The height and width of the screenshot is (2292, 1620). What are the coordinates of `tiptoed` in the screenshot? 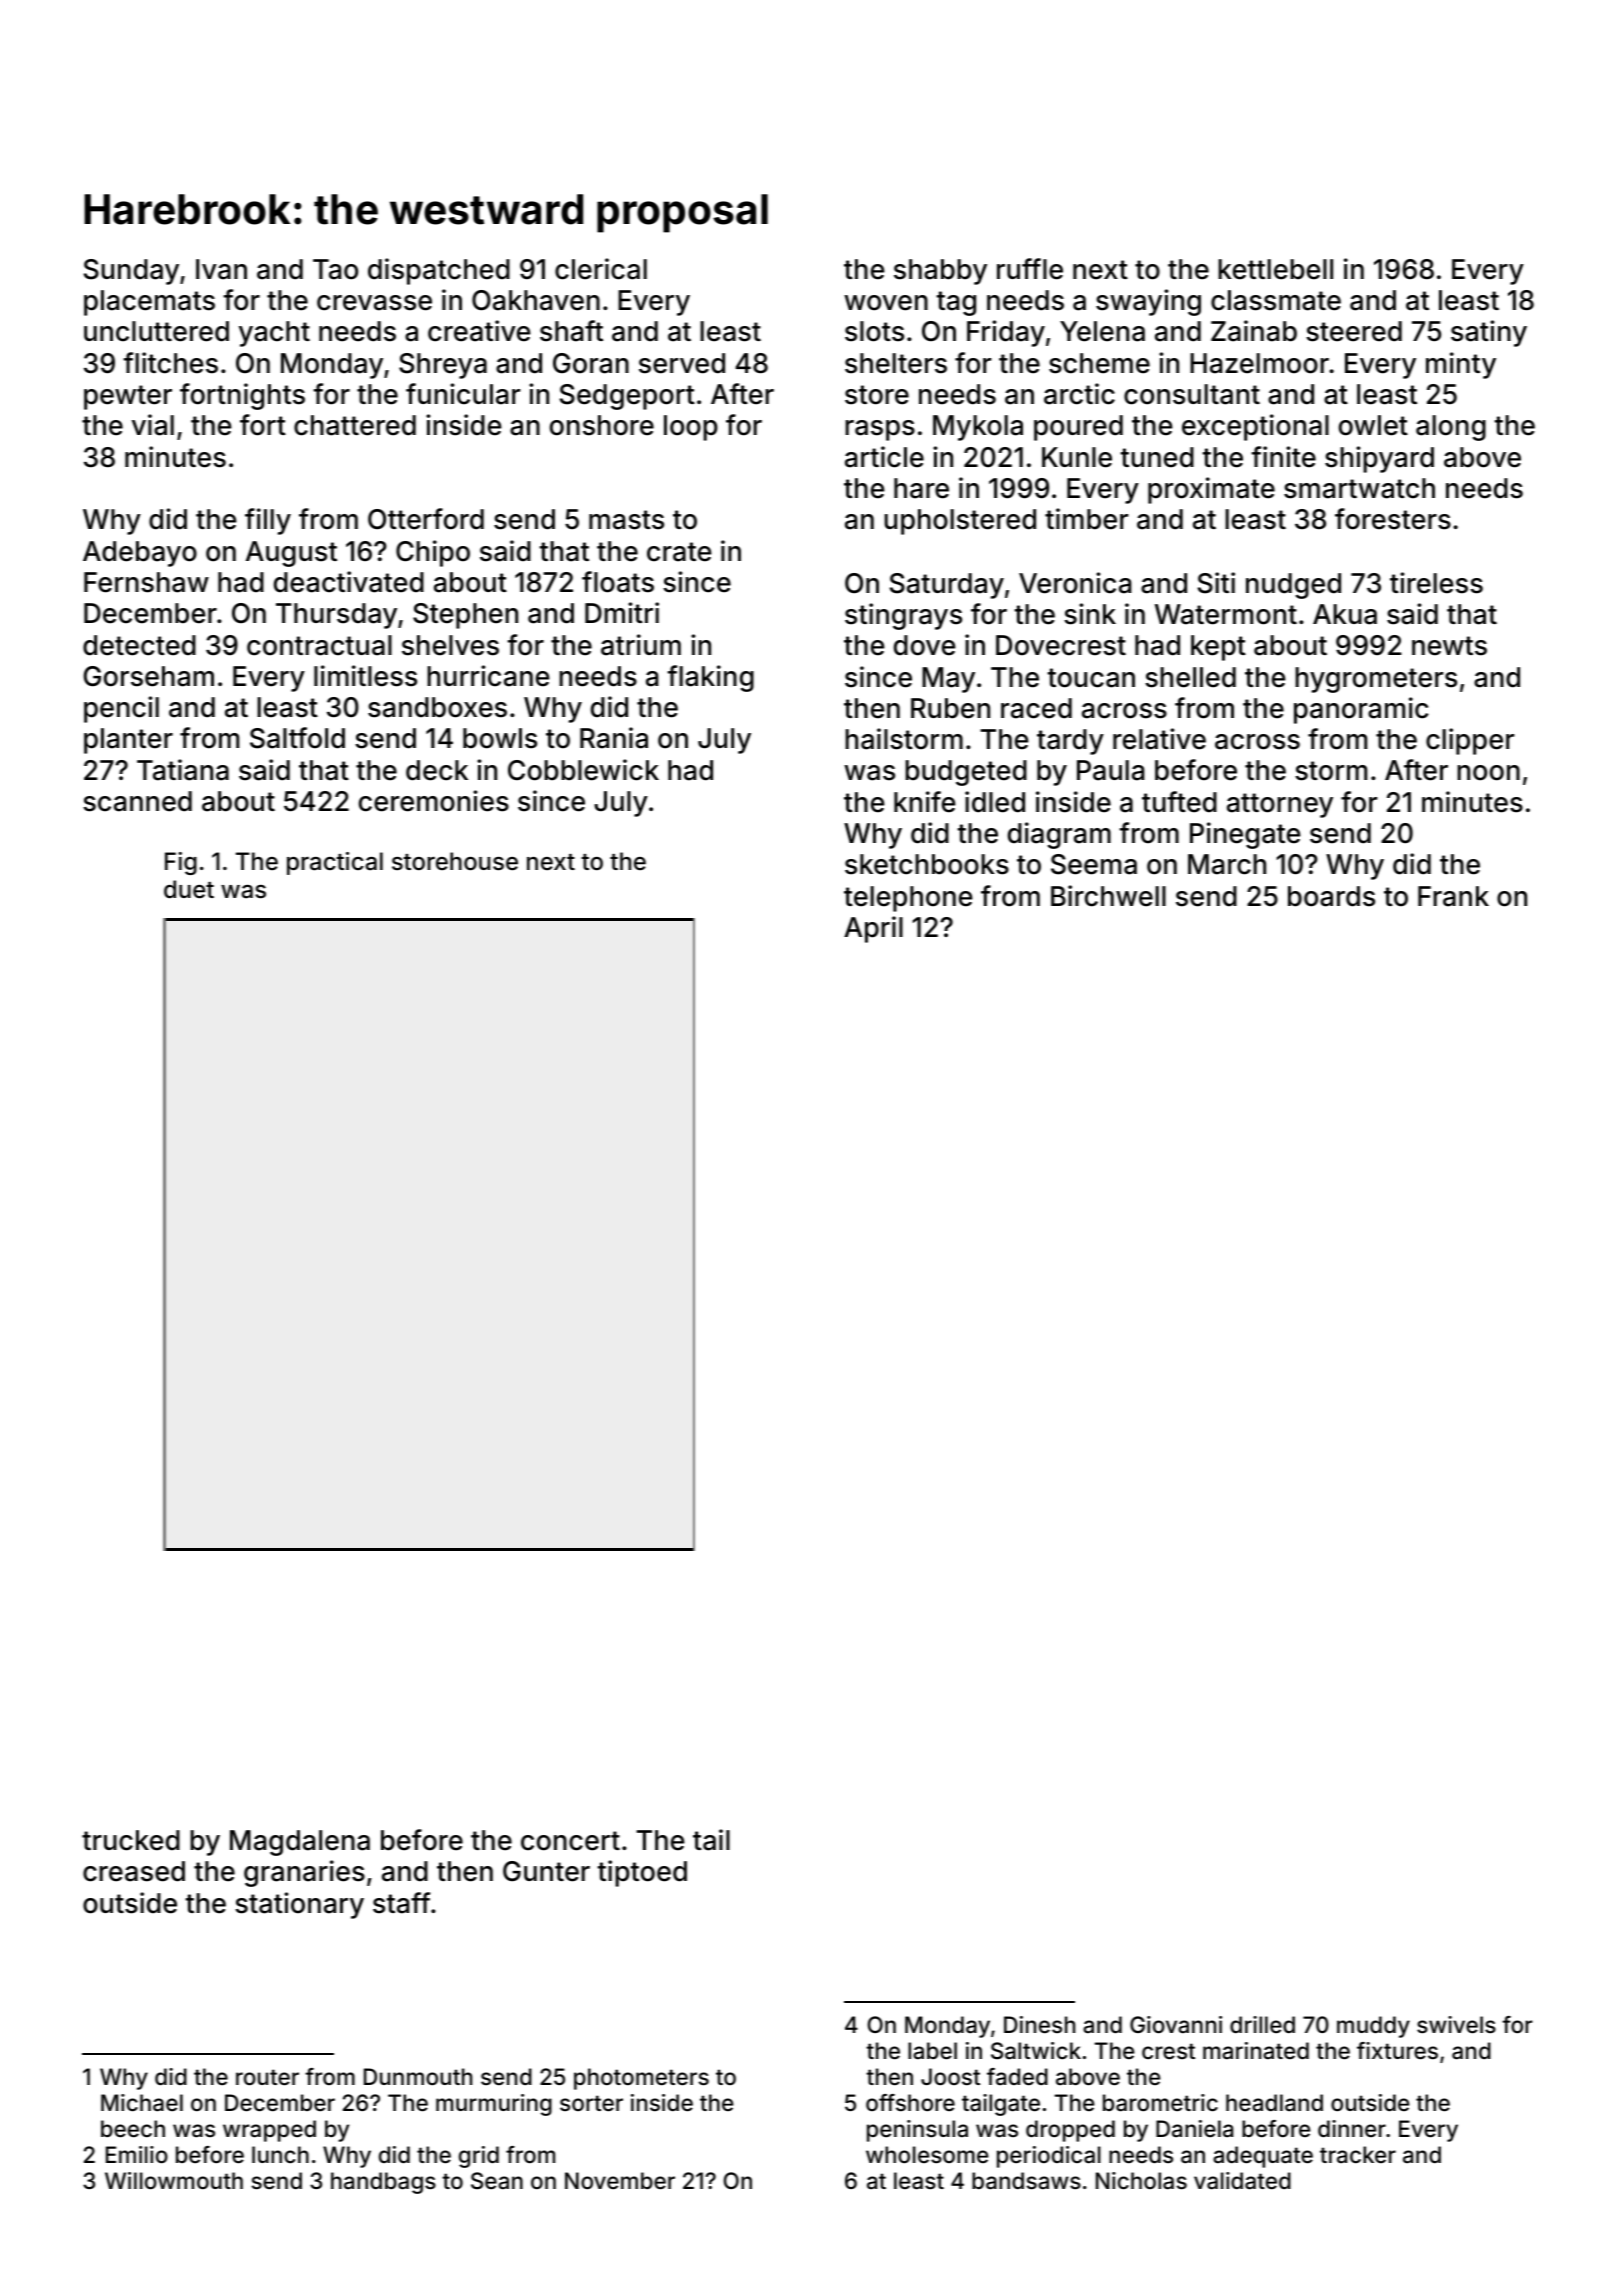 It's located at (642, 1873).
